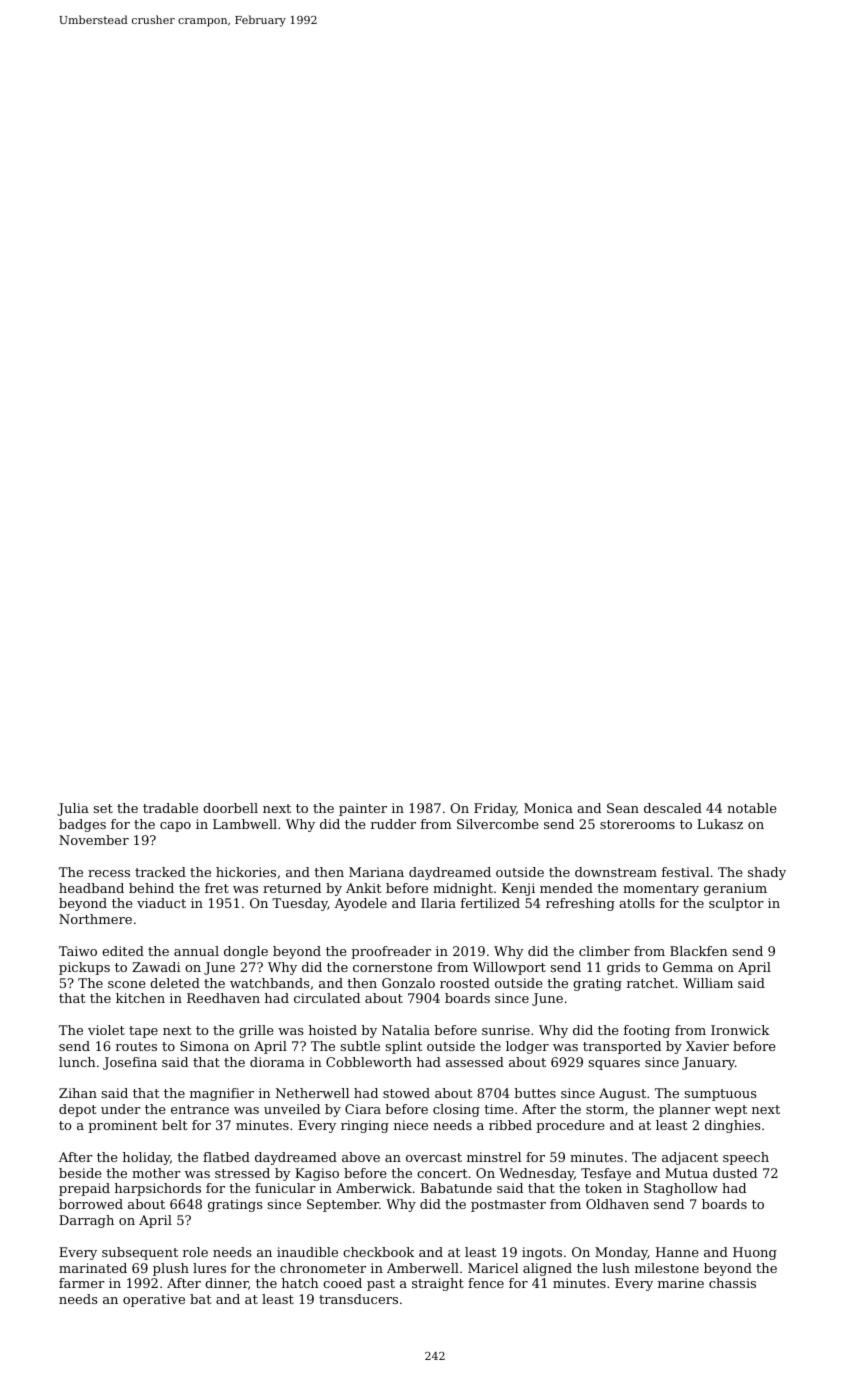  Describe the element at coordinates (605, 1109) in the screenshot. I see `storm` at that location.
